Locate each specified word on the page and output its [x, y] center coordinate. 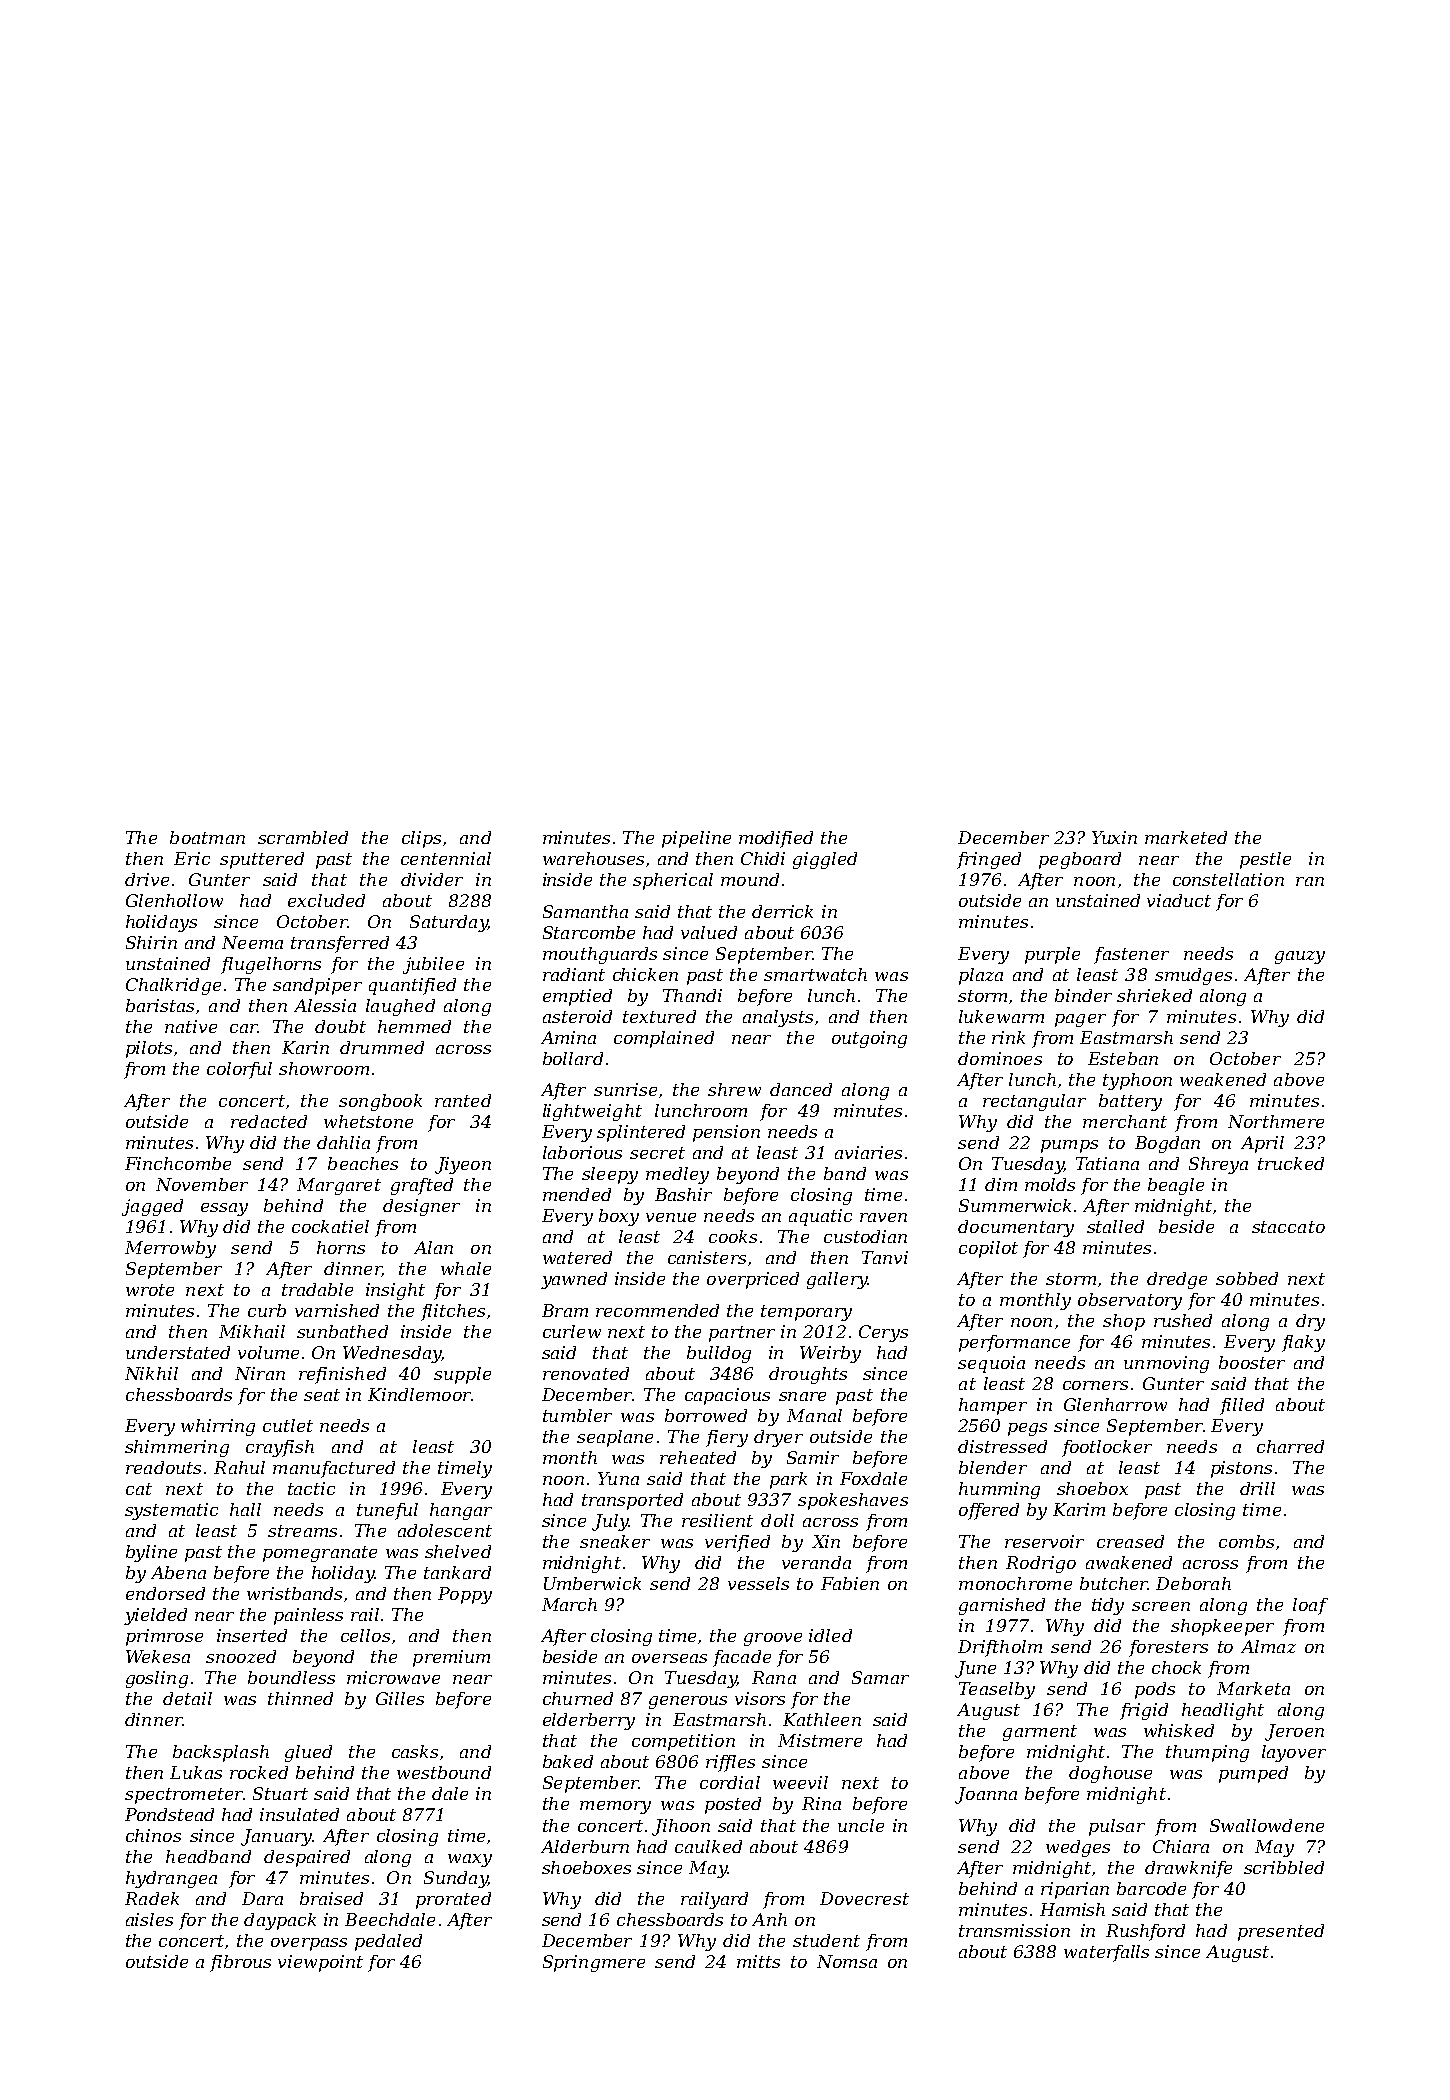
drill [1257, 1488]
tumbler [577, 1415]
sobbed [1247, 1278]
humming [999, 1490]
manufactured [334, 1469]
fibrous [240, 1963]
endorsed [165, 1593]
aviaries [868, 1152]
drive [147, 879]
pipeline [696, 839]
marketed [1186, 837]
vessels [758, 1583]
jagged [152, 1207]
